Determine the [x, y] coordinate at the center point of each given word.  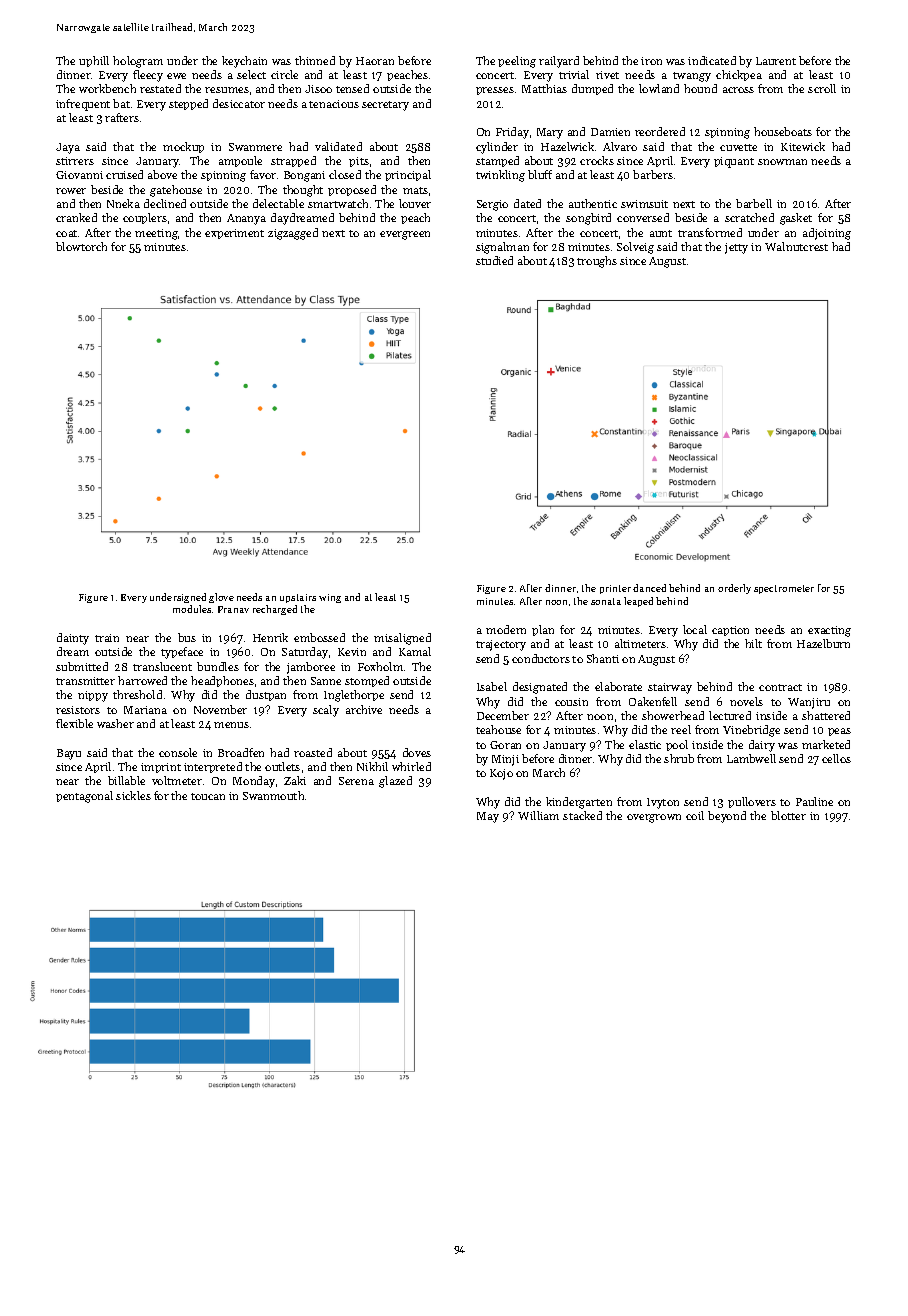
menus [231, 725]
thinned [315, 60]
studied [494, 260]
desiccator [239, 103]
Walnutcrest [796, 246]
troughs [597, 262]
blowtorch [81, 246]
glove [221, 598]
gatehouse [176, 191]
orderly [734, 589]
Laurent [776, 61]
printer [615, 589]
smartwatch [338, 203]
